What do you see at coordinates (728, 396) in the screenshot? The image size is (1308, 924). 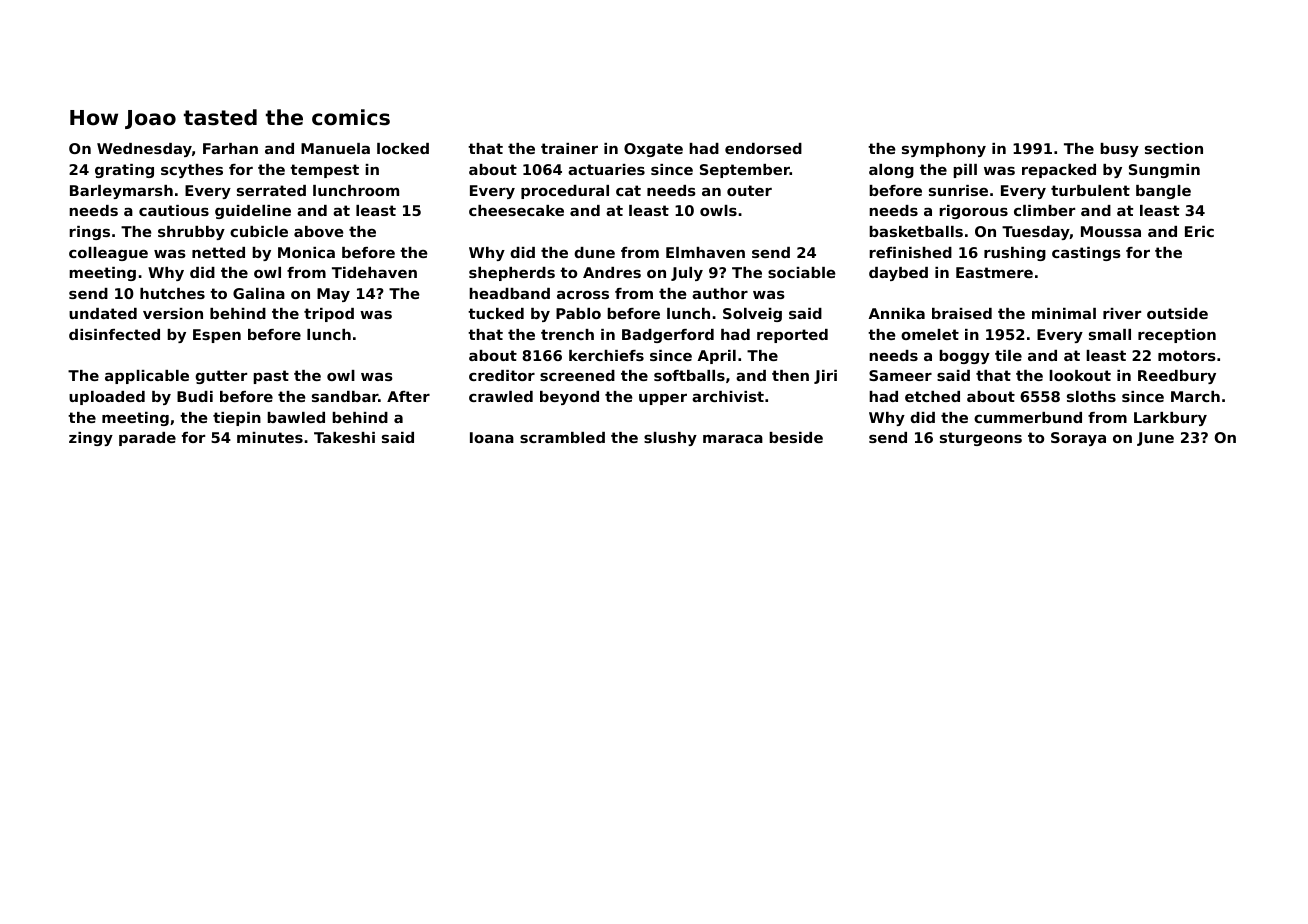 I see `archivist` at bounding box center [728, 396].
